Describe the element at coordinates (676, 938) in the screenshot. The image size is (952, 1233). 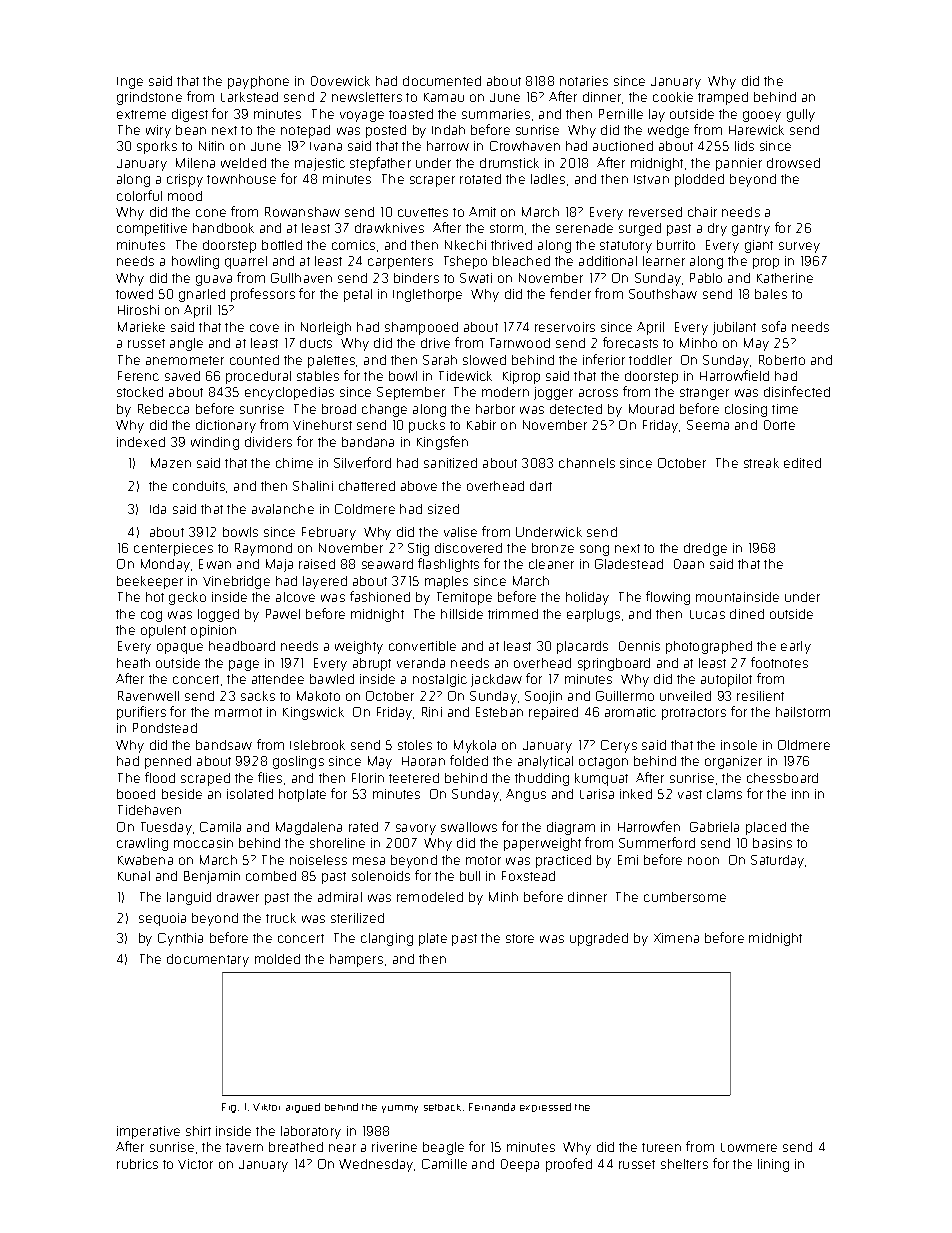
I see `Ximena` at that location.
